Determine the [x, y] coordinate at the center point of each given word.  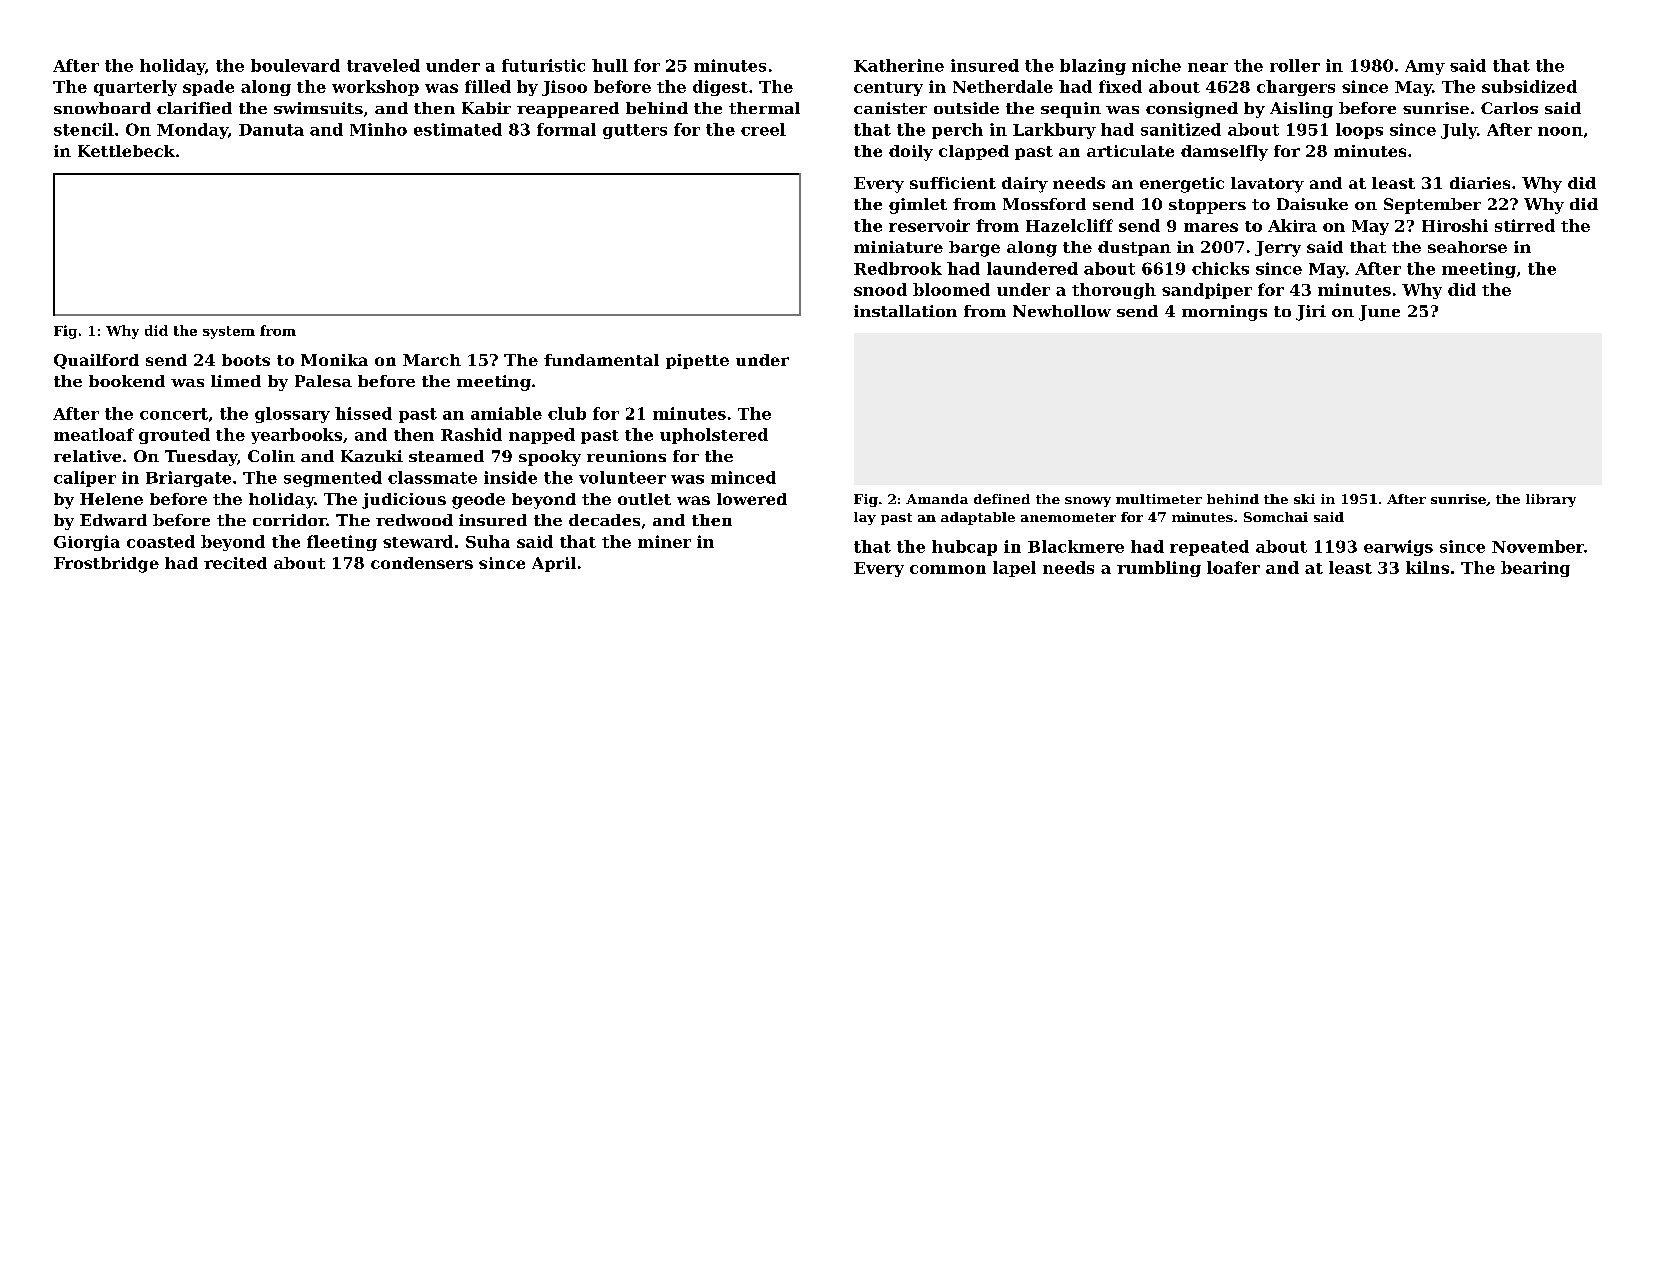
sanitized [1181, 129]
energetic [1182, 185]
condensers [422, 563]
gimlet [918, 206]
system [229, 332]
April [554, 564]
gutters [635, 131]
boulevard [295, 65]
